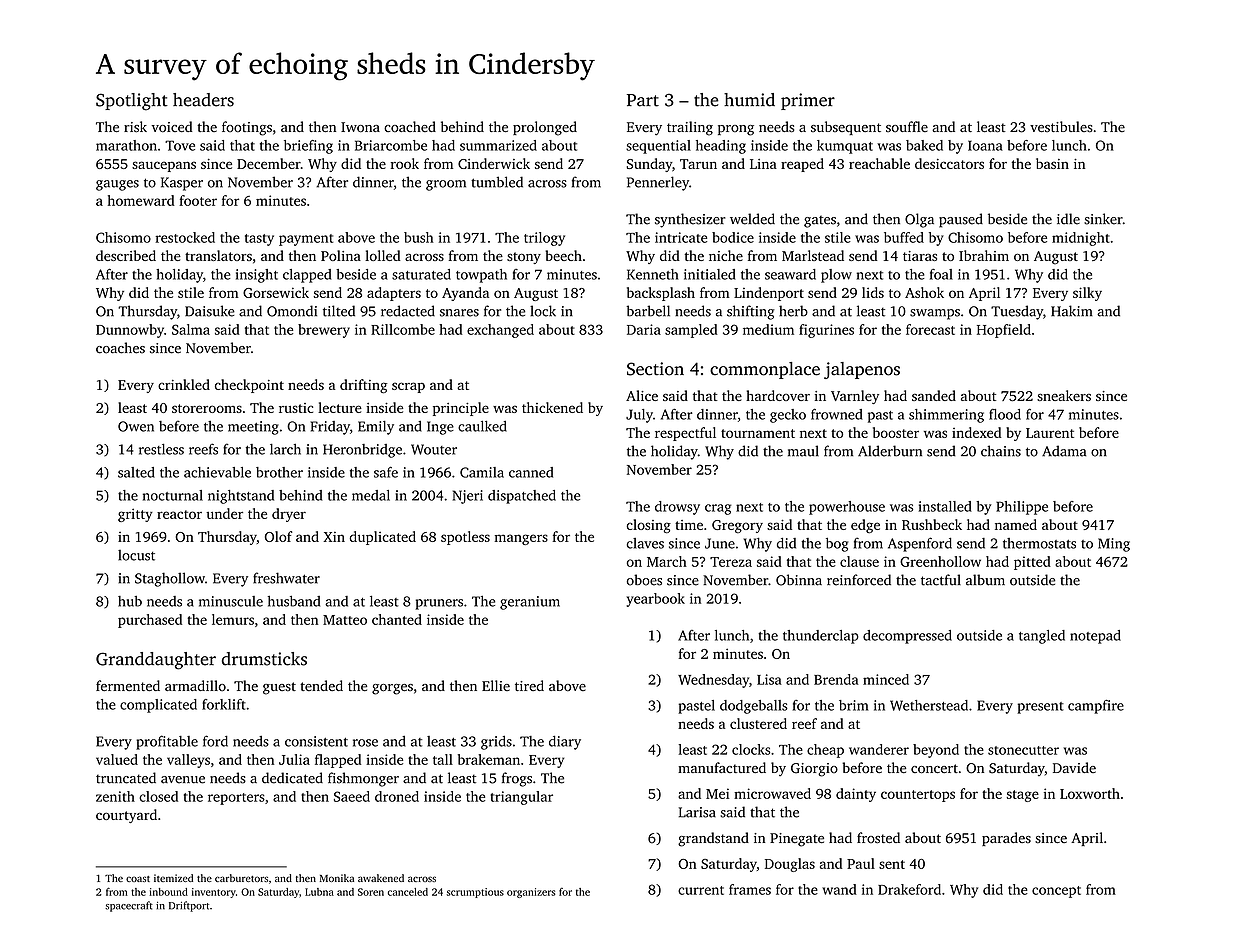  Describe the element at coordinates (126, 255) in the document. I see `described` at that location.
